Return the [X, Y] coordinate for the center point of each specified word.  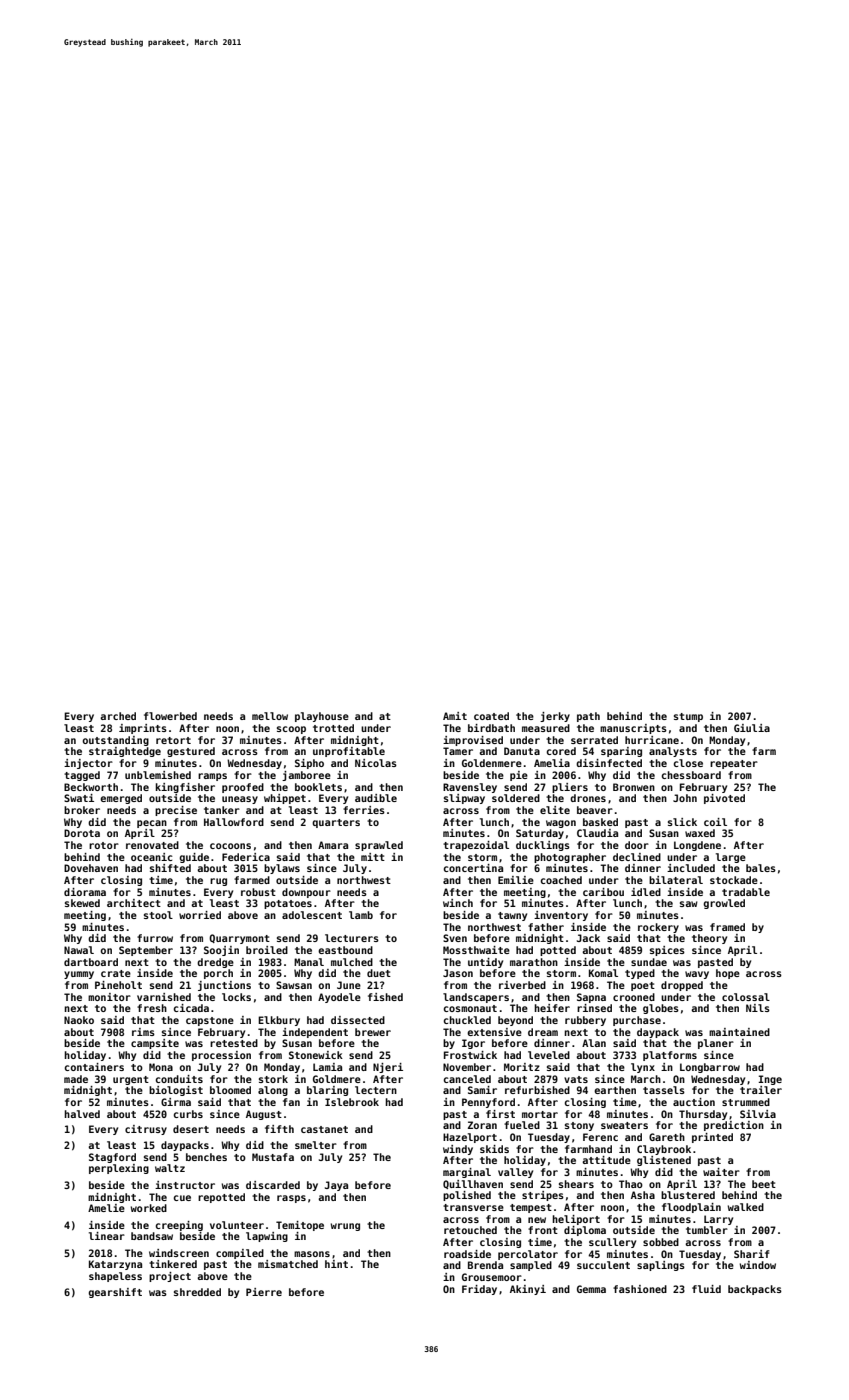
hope [728, 974]
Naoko [79, 1020]
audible [376, 798]
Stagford [112, 1158]
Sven [455, 938]
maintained [739, 1032]
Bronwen [634, 787]
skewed [82, 903]
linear [107, 1236]
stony [579, 1126]
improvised [473, 741]
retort [173, 740]
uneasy [240, 800]
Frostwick [470, 1055]
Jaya [336, 1186]
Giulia [752, 728]
